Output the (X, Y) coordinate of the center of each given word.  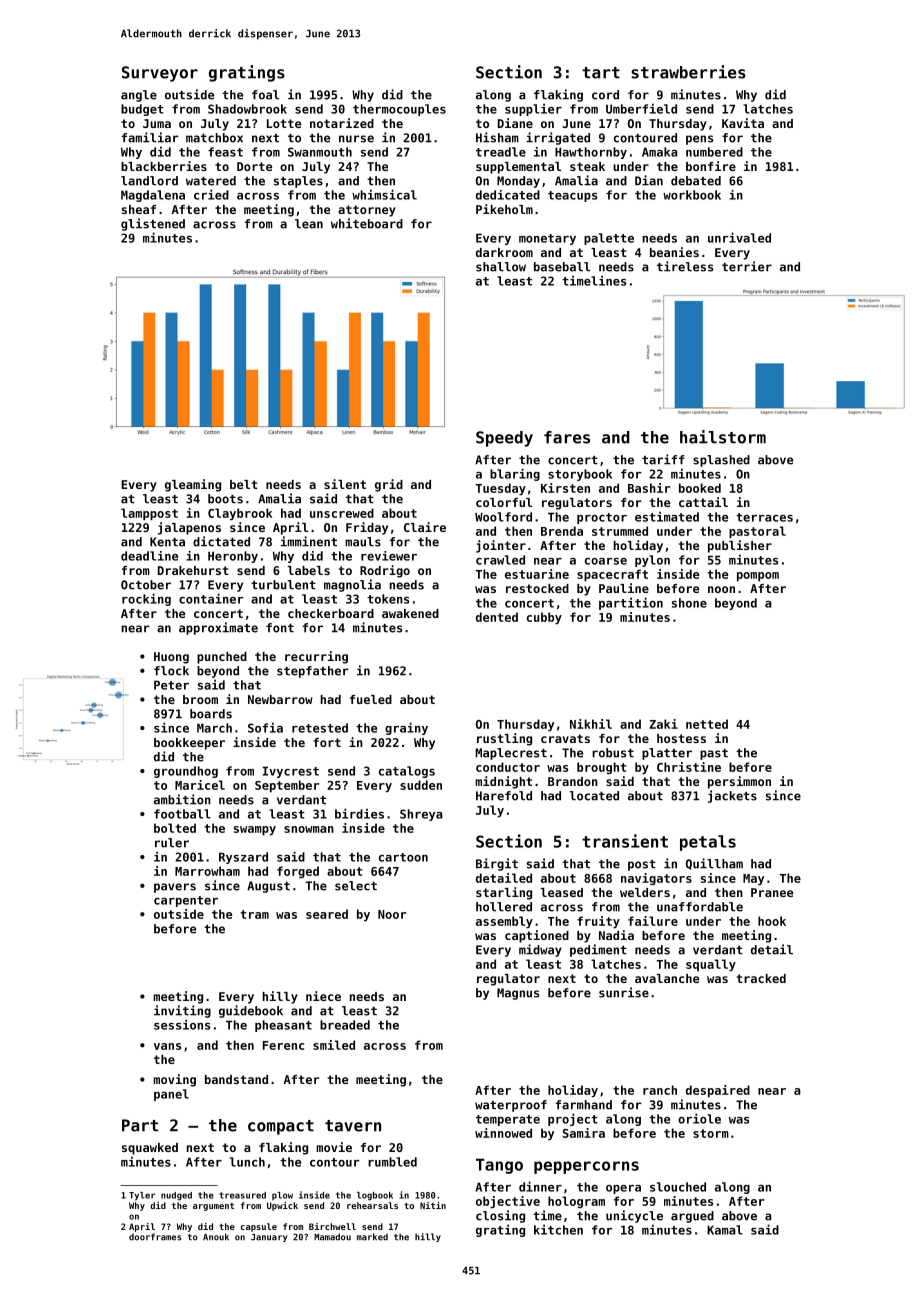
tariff (663, 459)
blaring (515, 474)
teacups (572, 196)
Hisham (497, 137)
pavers (175, 888)
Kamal (725, 1230)
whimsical (384, 194)
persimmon (739, 782)
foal (265, 95)
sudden (421, 785)
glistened (153, 224)
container (211, 598)
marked (372, 1237)
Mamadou (332, 1237)
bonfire (711, 166)
